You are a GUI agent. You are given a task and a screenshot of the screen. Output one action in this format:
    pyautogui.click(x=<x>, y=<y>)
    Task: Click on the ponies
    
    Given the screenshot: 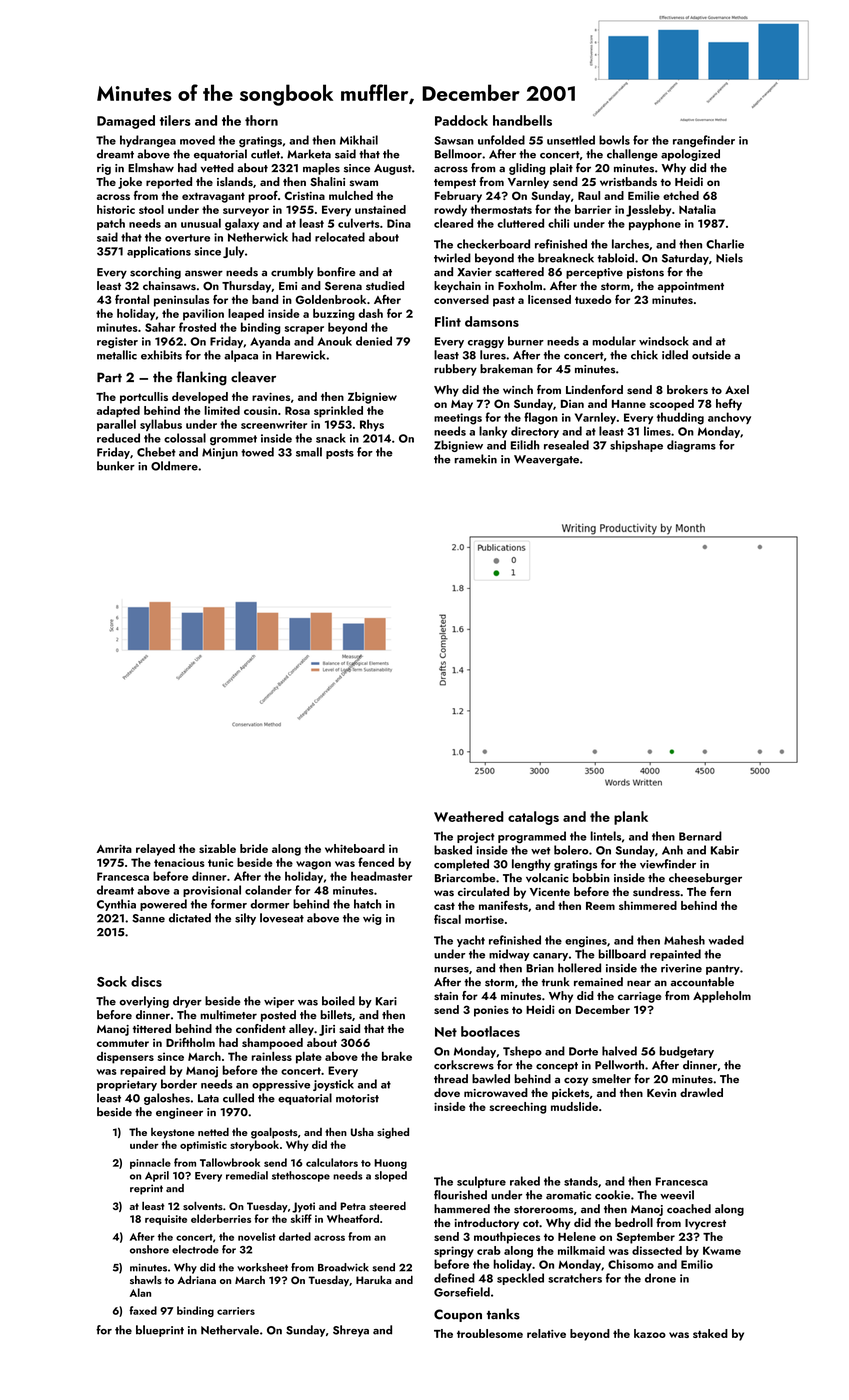 What is the action you would take?
    pyautogui.click(x=491, y=1011)
